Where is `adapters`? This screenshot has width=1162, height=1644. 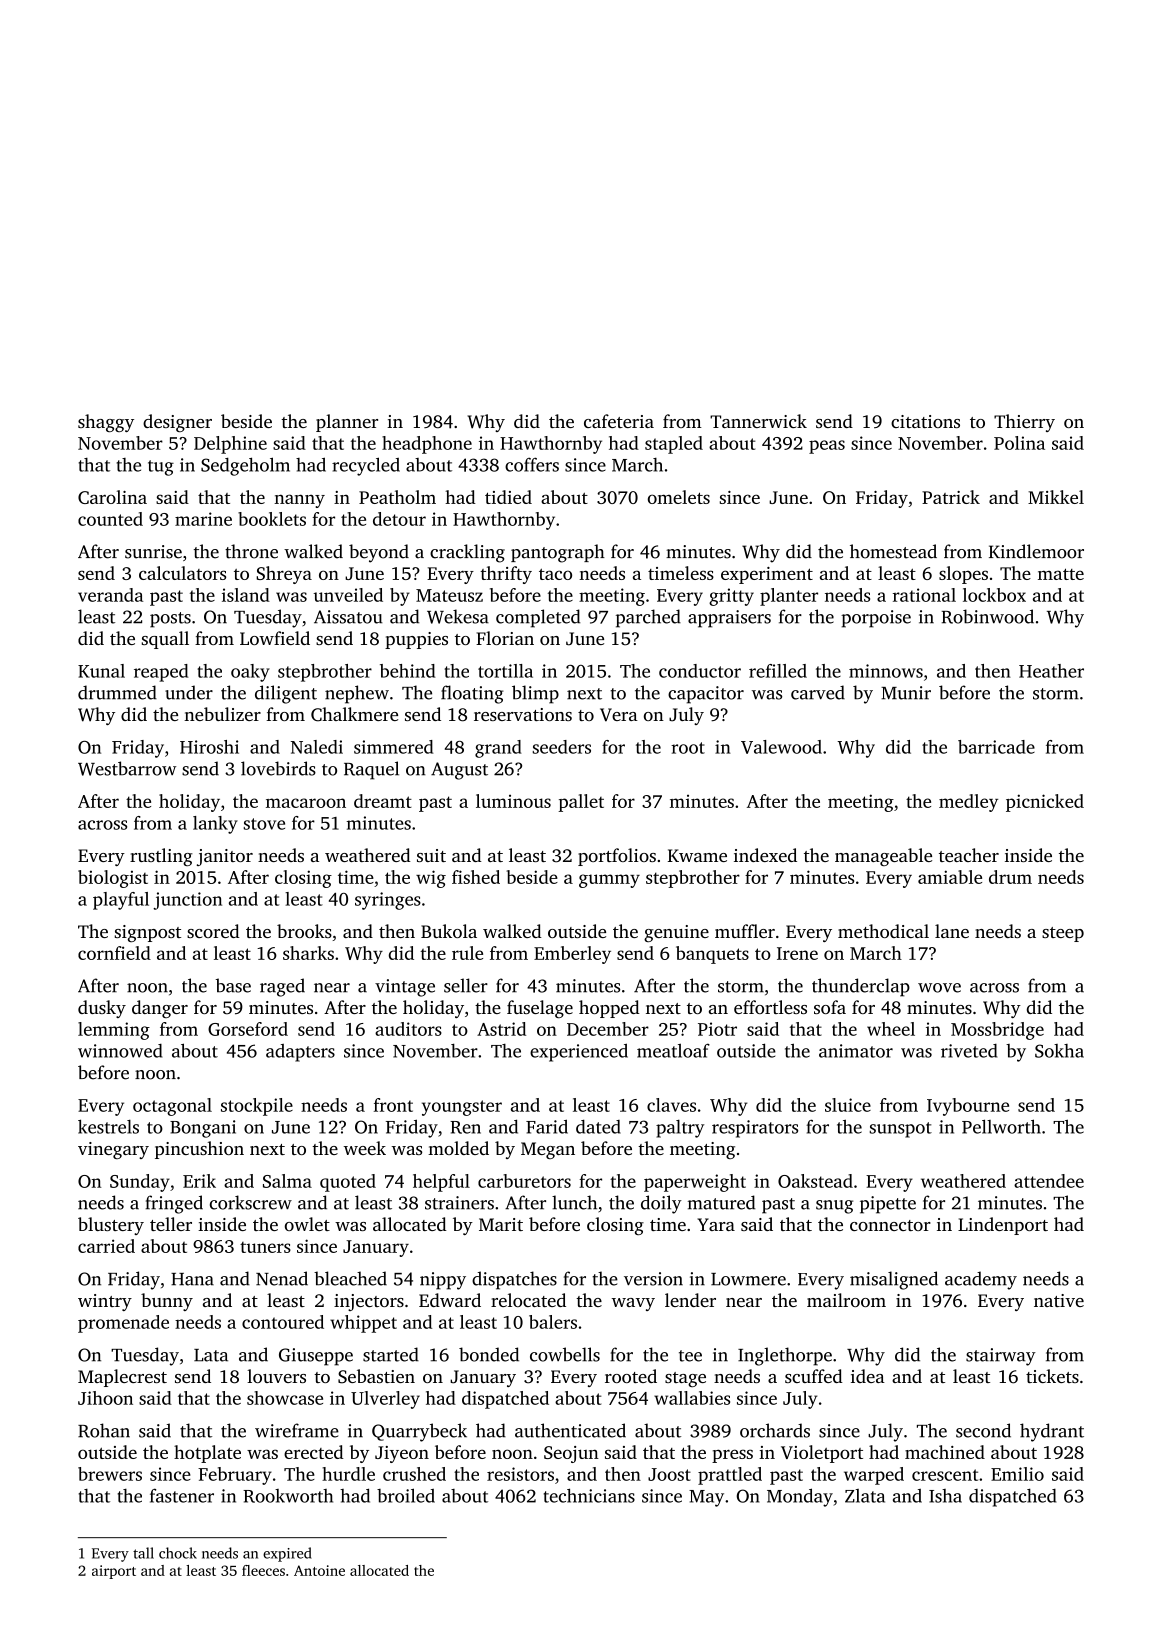
adapters is located at coordinates (300, 1053).
